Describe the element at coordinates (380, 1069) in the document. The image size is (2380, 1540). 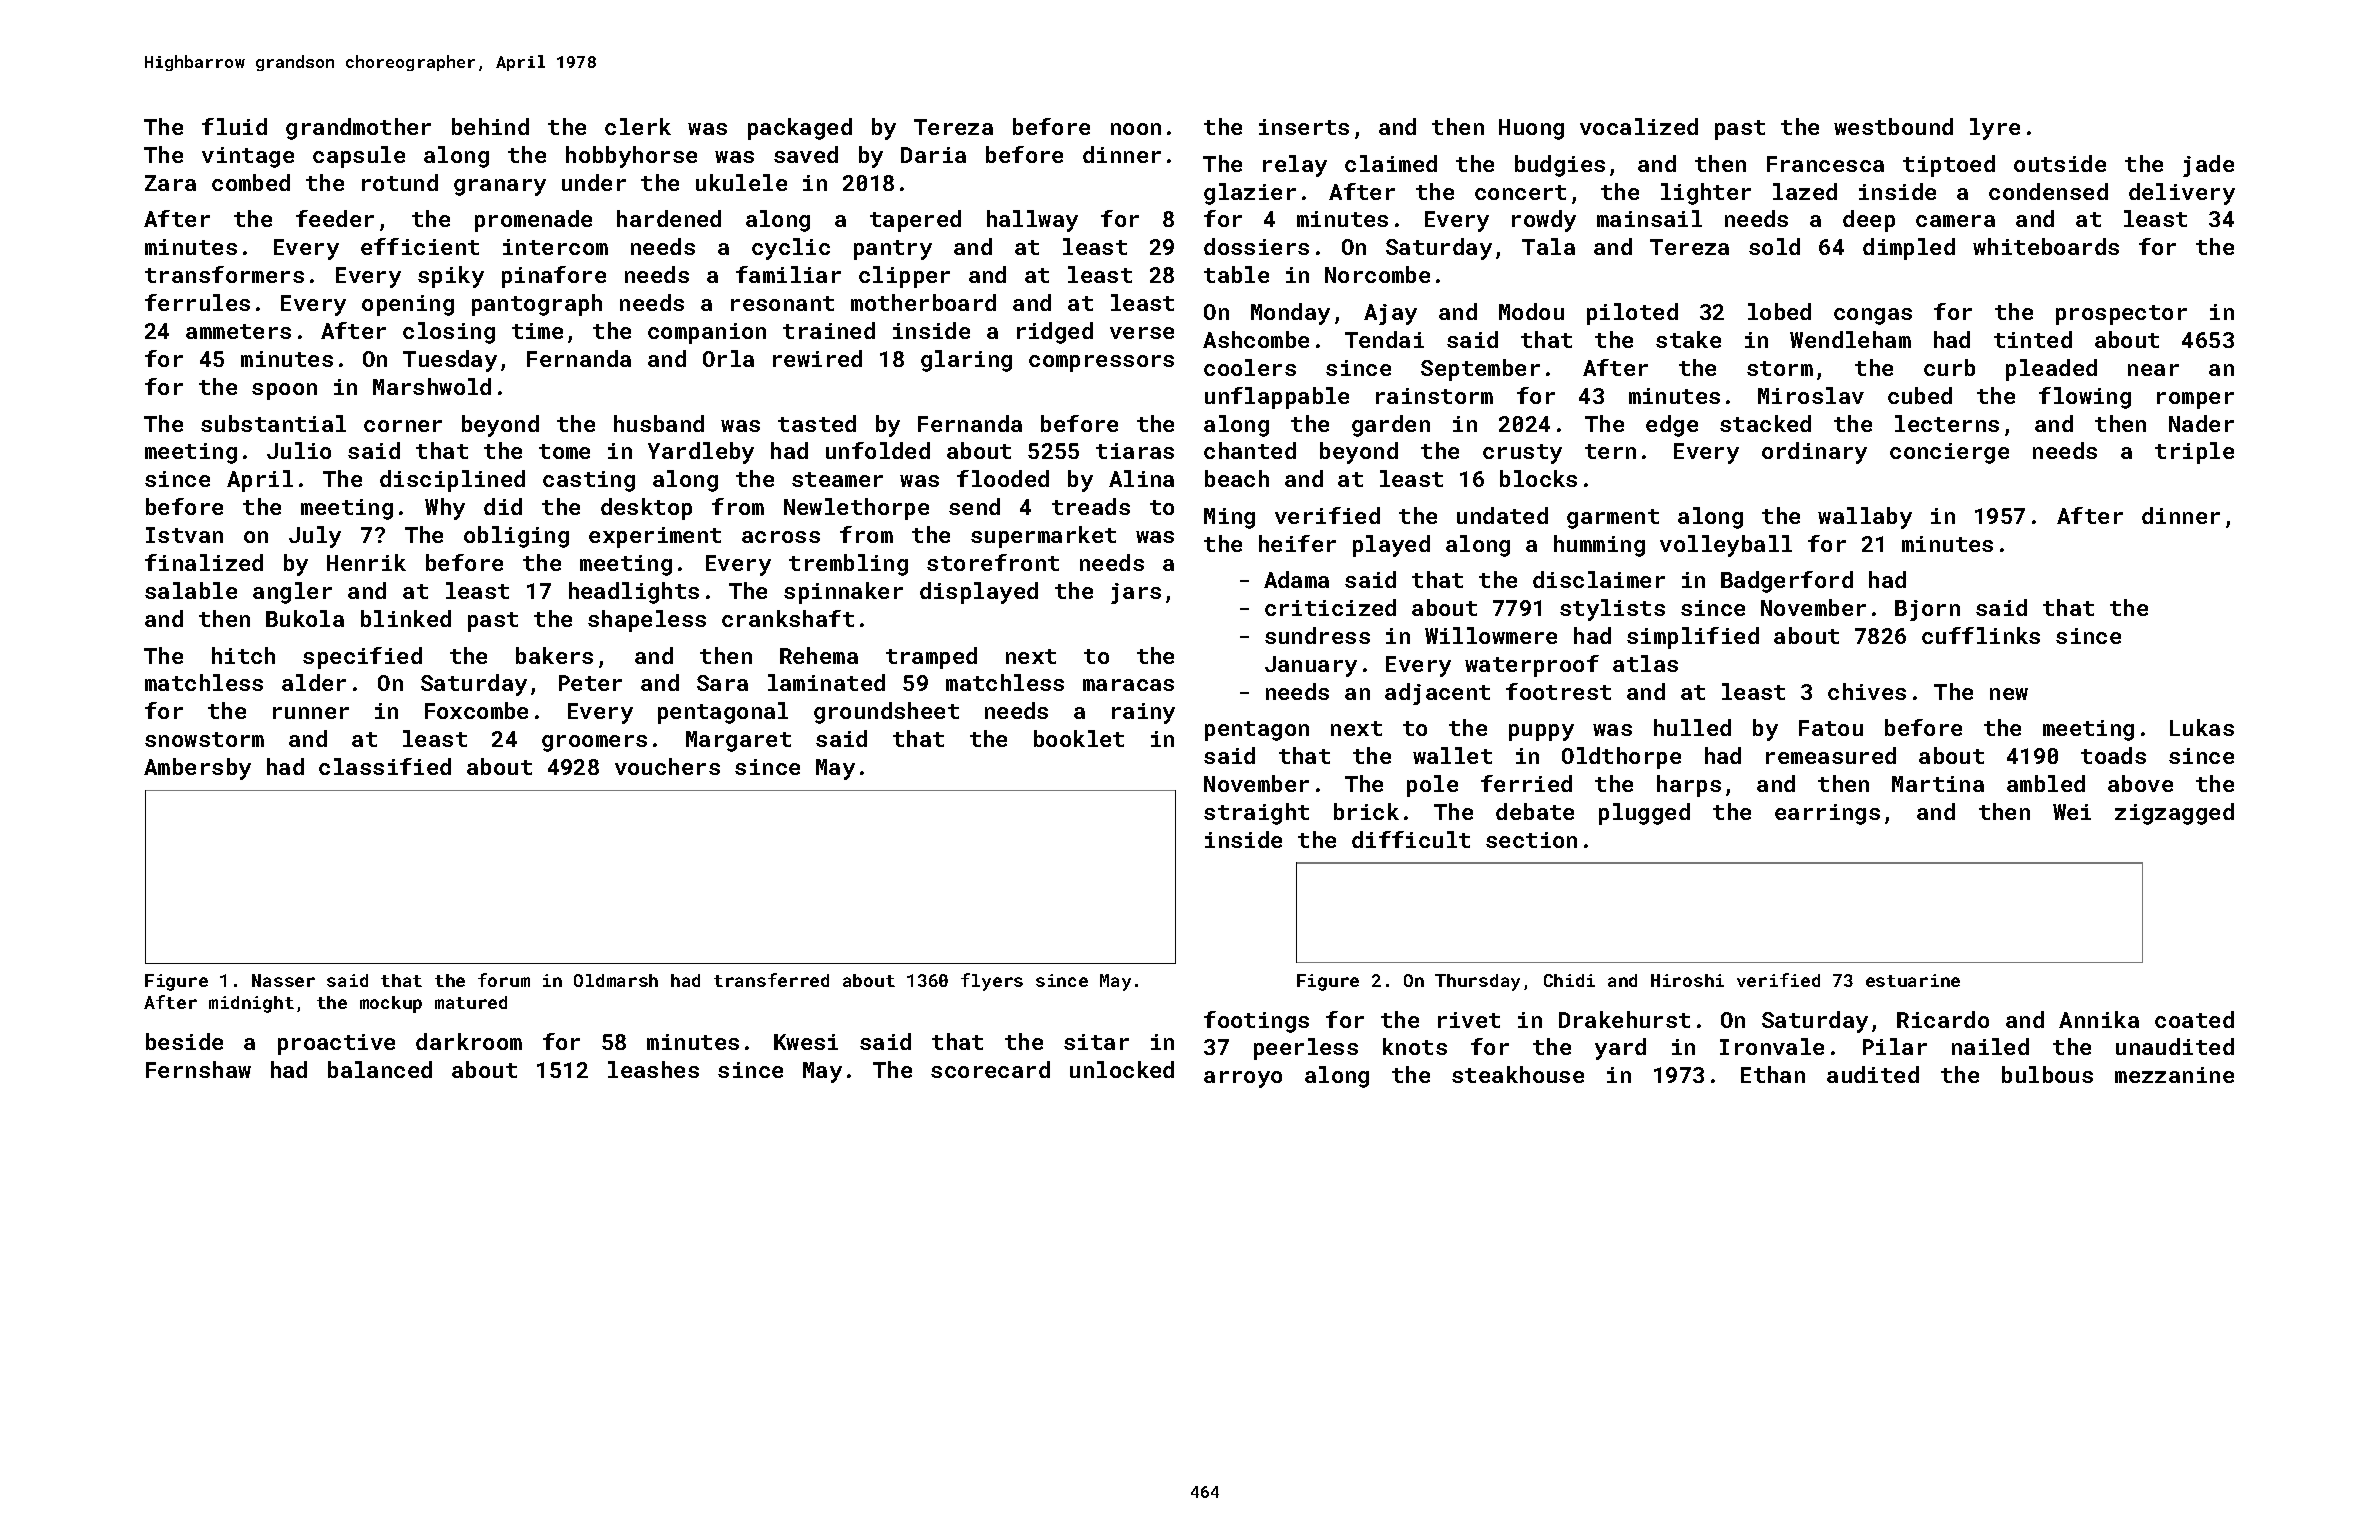
I see `balanced` at that location.
